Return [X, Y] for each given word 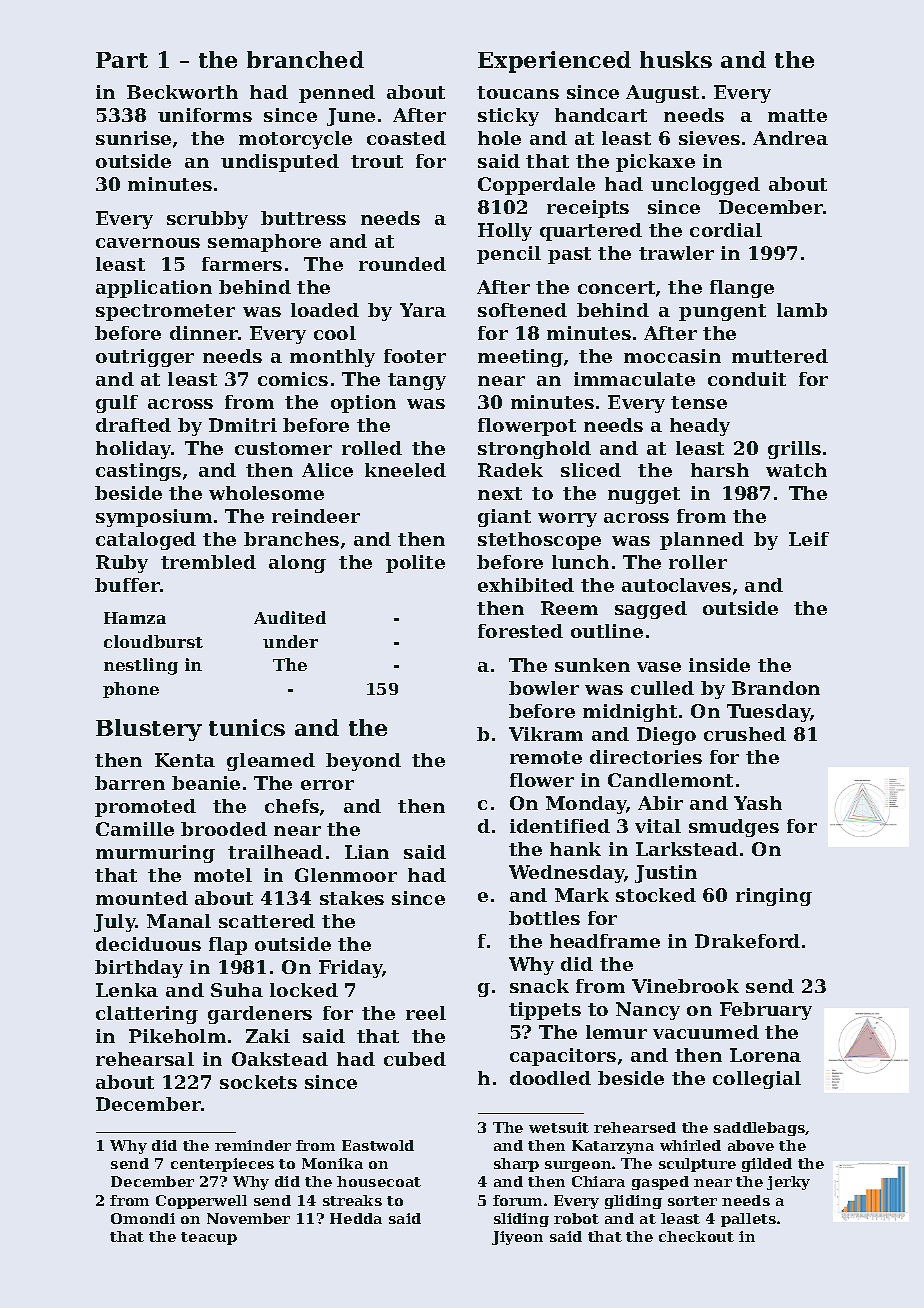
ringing [774, 897]
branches [291, 539]
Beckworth [182, 92]
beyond [363, 762]
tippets [545, 1011]
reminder [253, 1145]
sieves [709, 138]
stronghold [534, 450]
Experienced [554, 62]
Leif [809, 539]
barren [130, 783]
